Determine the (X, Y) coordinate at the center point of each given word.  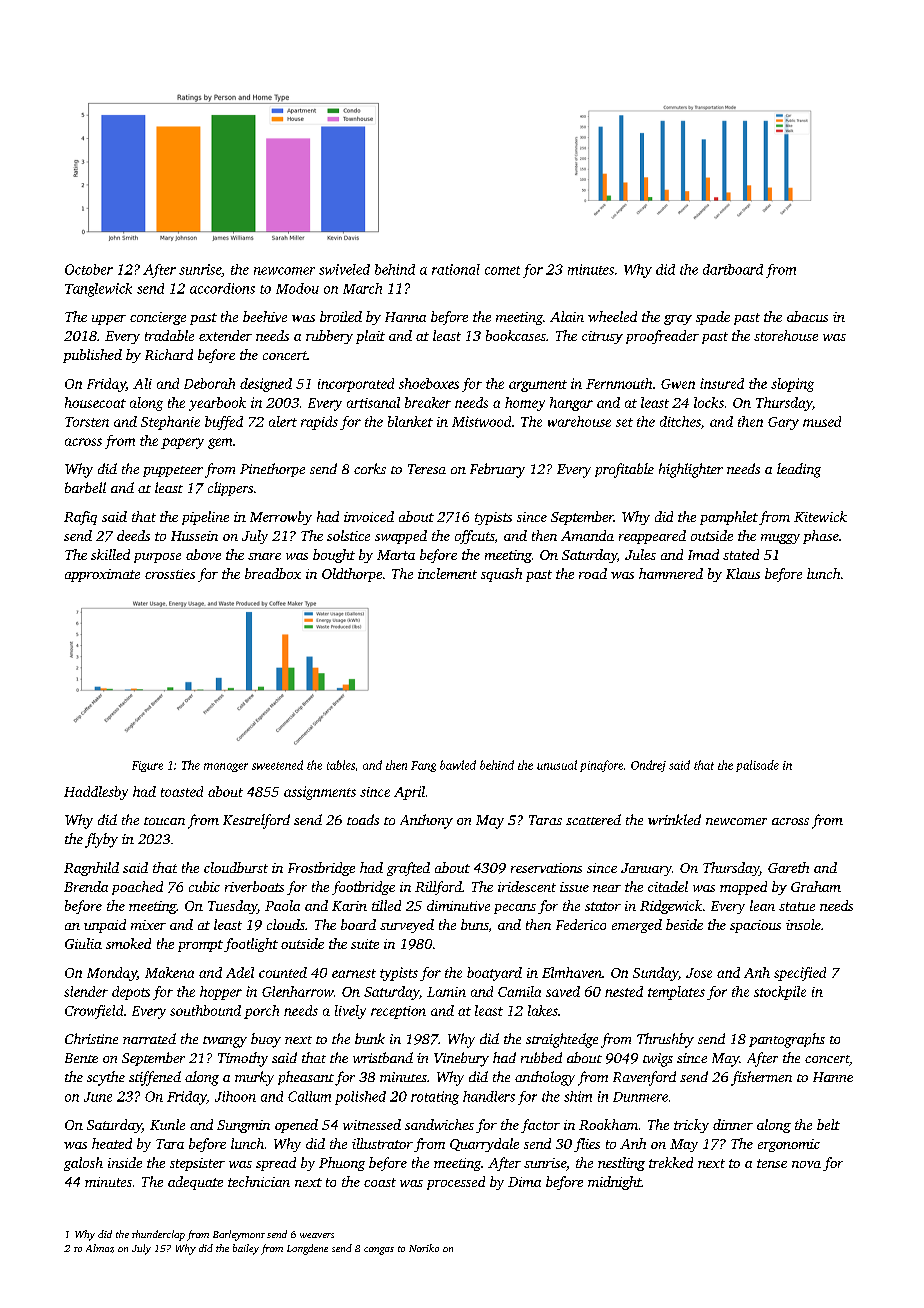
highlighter (691, 470)
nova (806, 1164)
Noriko (424, 1248)
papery (182, 443)
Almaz (100, 1248)
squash (501, 575)
